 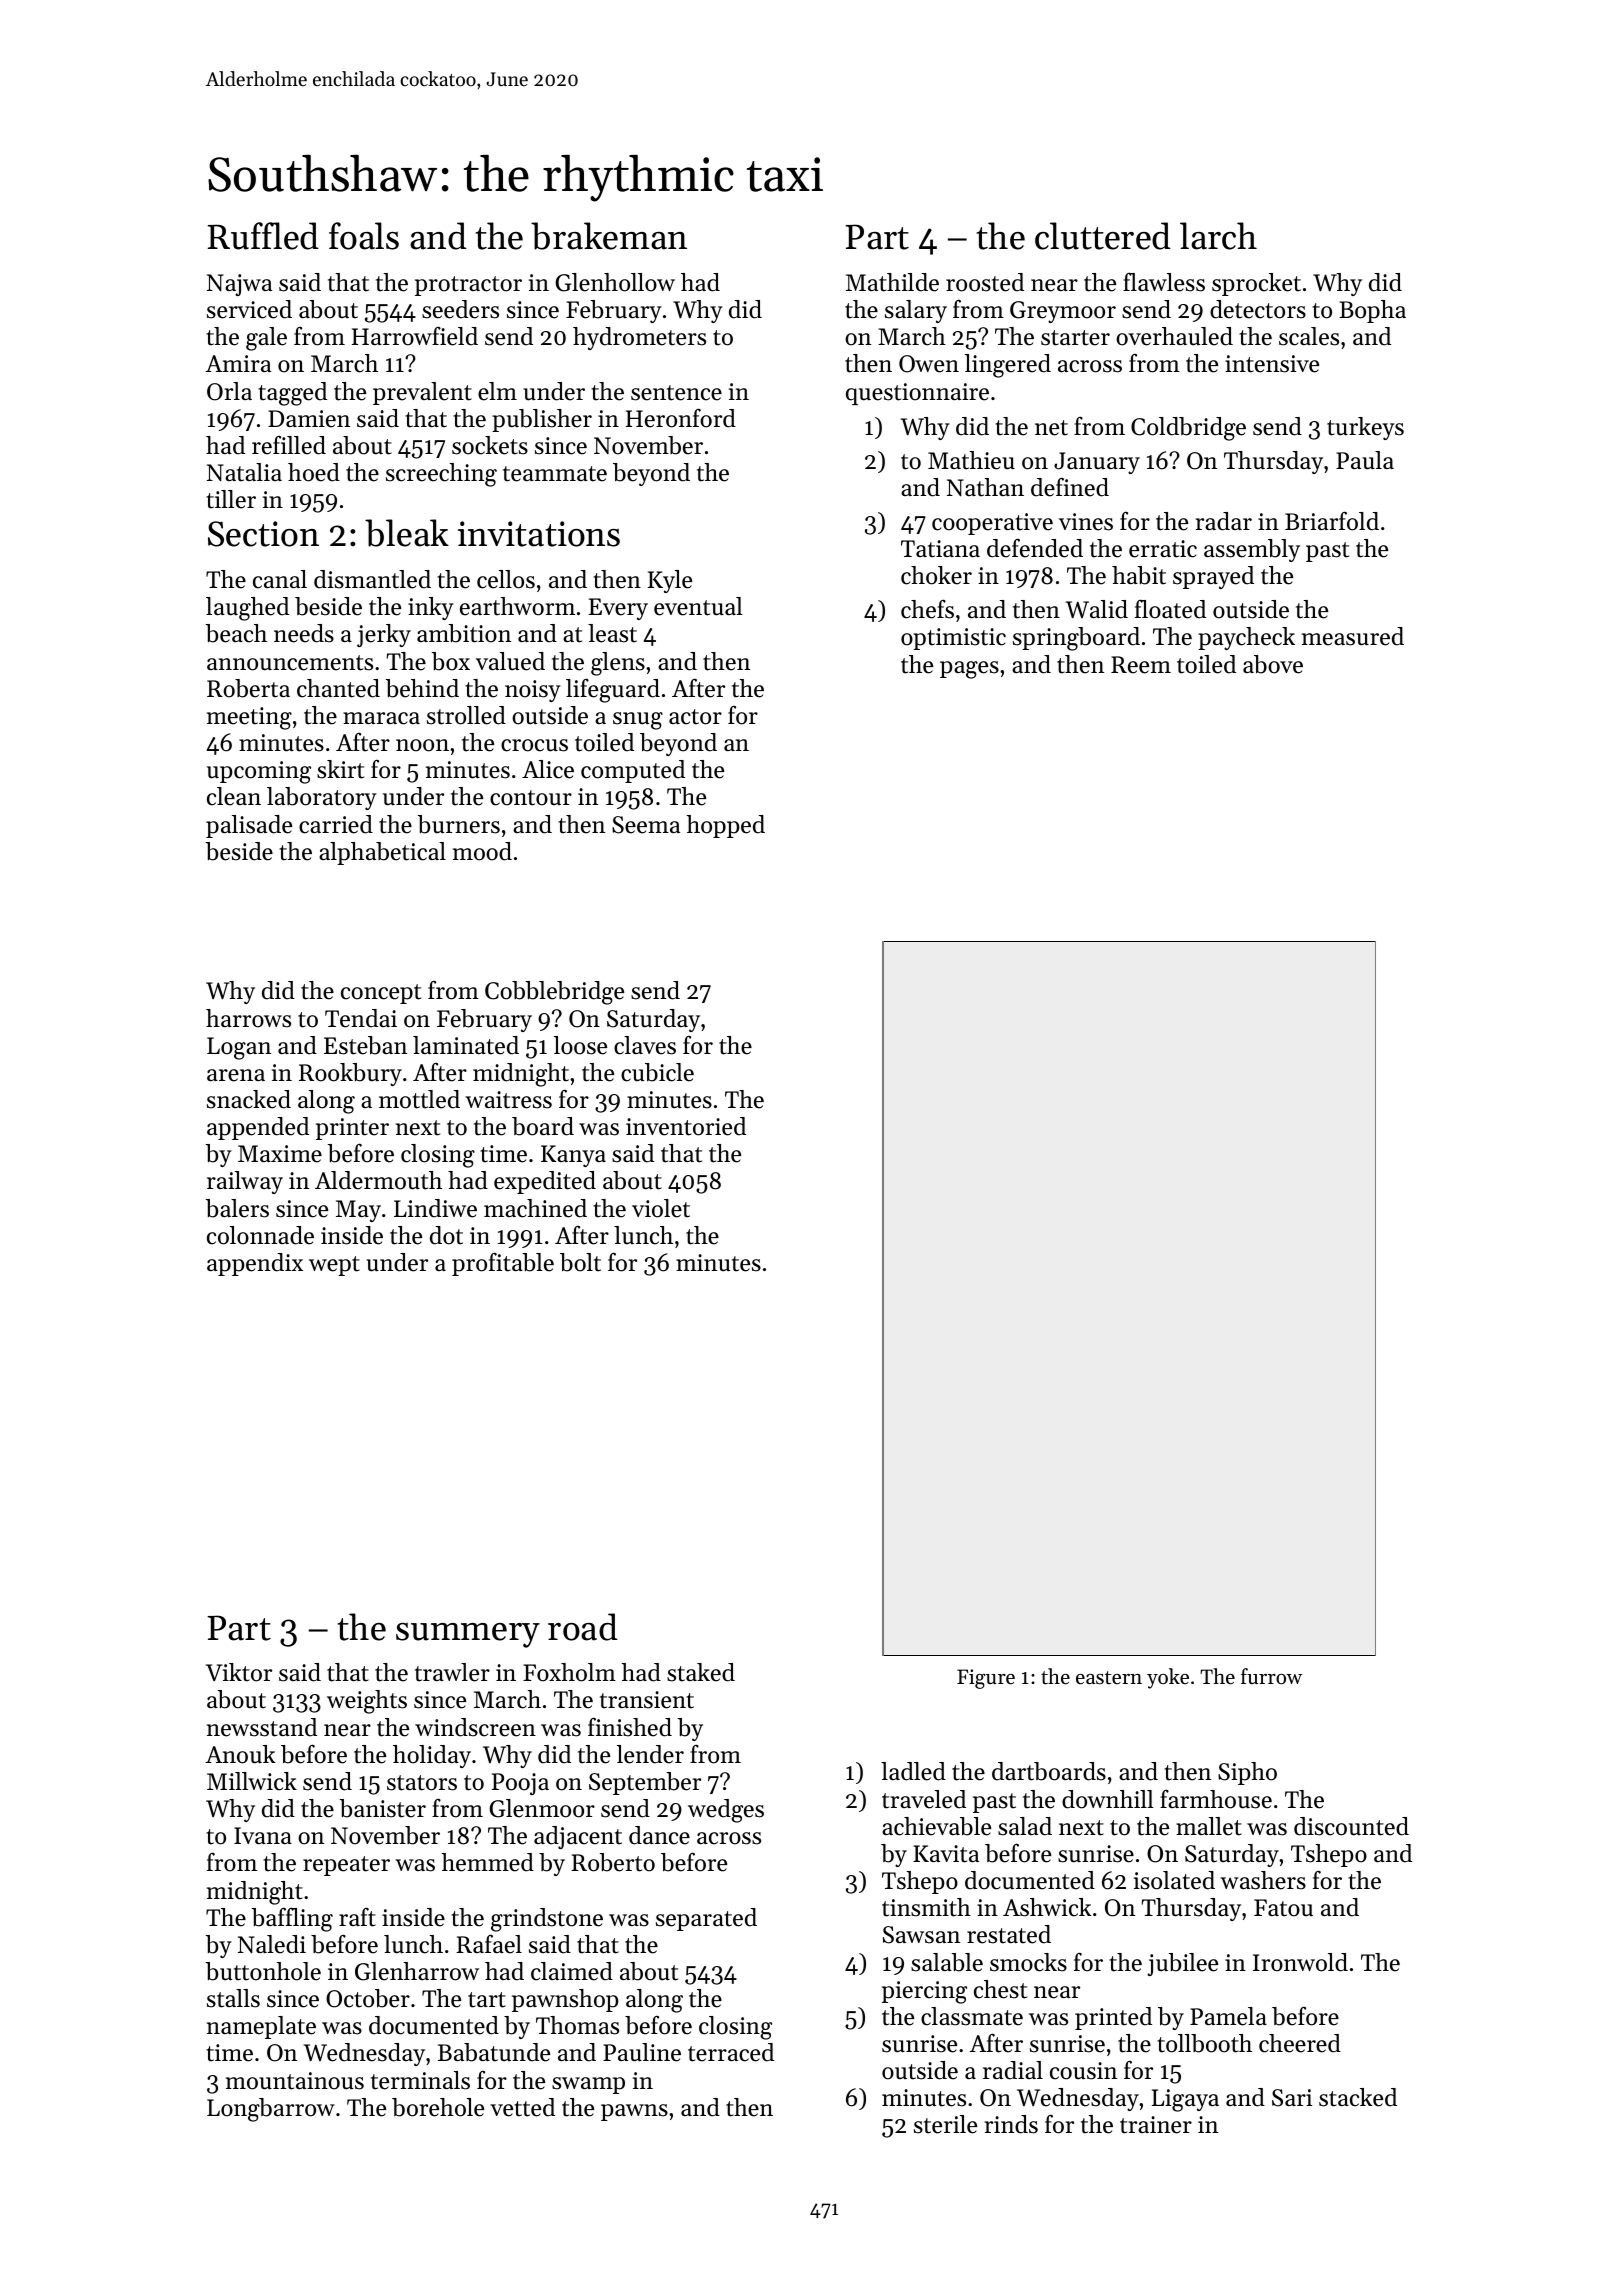 I want to click on cluttered, so click(x=1103, y=236).
